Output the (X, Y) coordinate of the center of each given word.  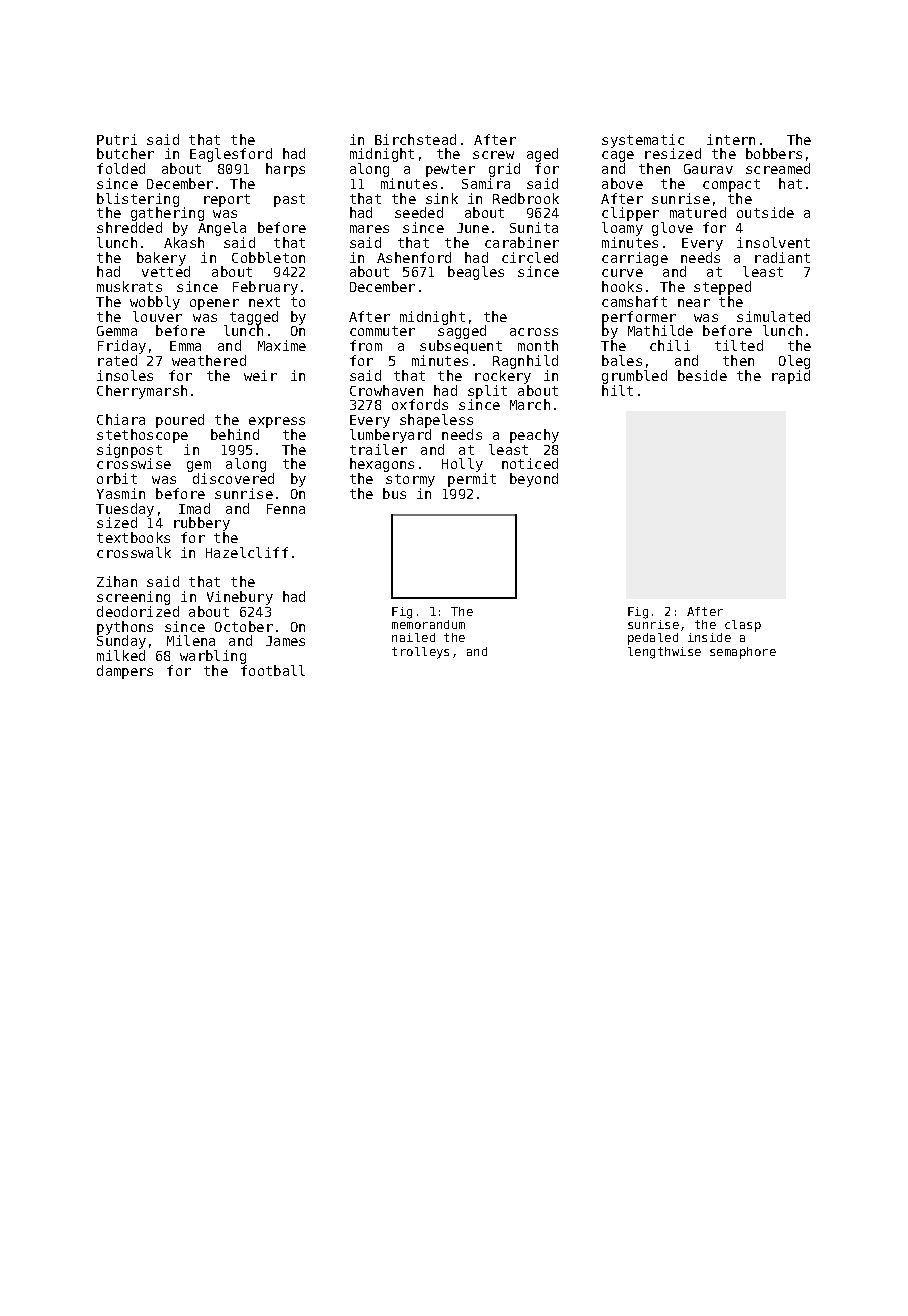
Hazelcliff (247, 552)
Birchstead (415, 139)
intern (731, 139)
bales (622, 360)
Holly (462, 465)
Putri (117, 139)
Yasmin (121, 493)
